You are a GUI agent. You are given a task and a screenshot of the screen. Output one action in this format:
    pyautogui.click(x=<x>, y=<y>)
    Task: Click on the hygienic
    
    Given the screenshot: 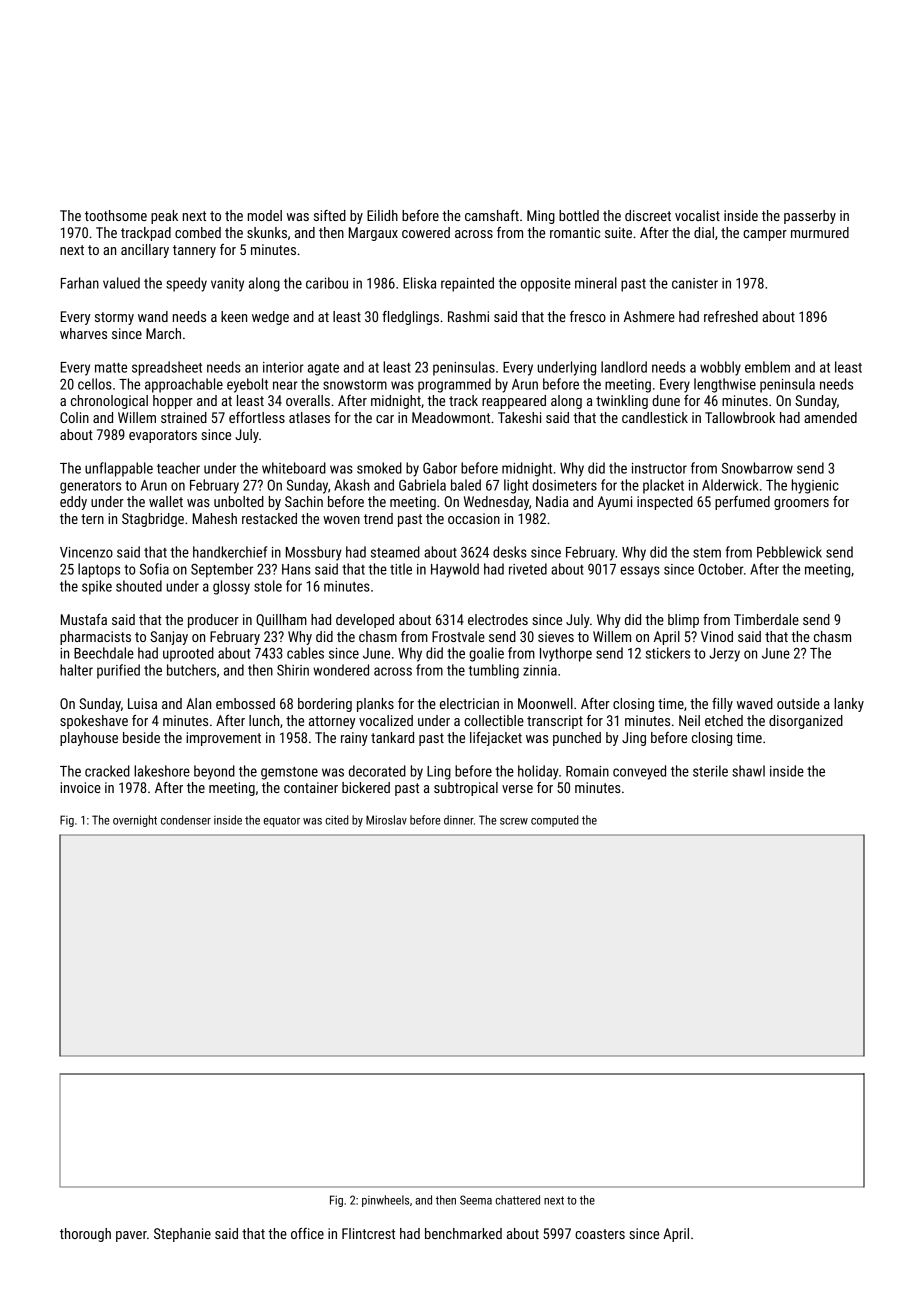 What is the action you would take?
    pyautogui.click(x=815, y=486)
